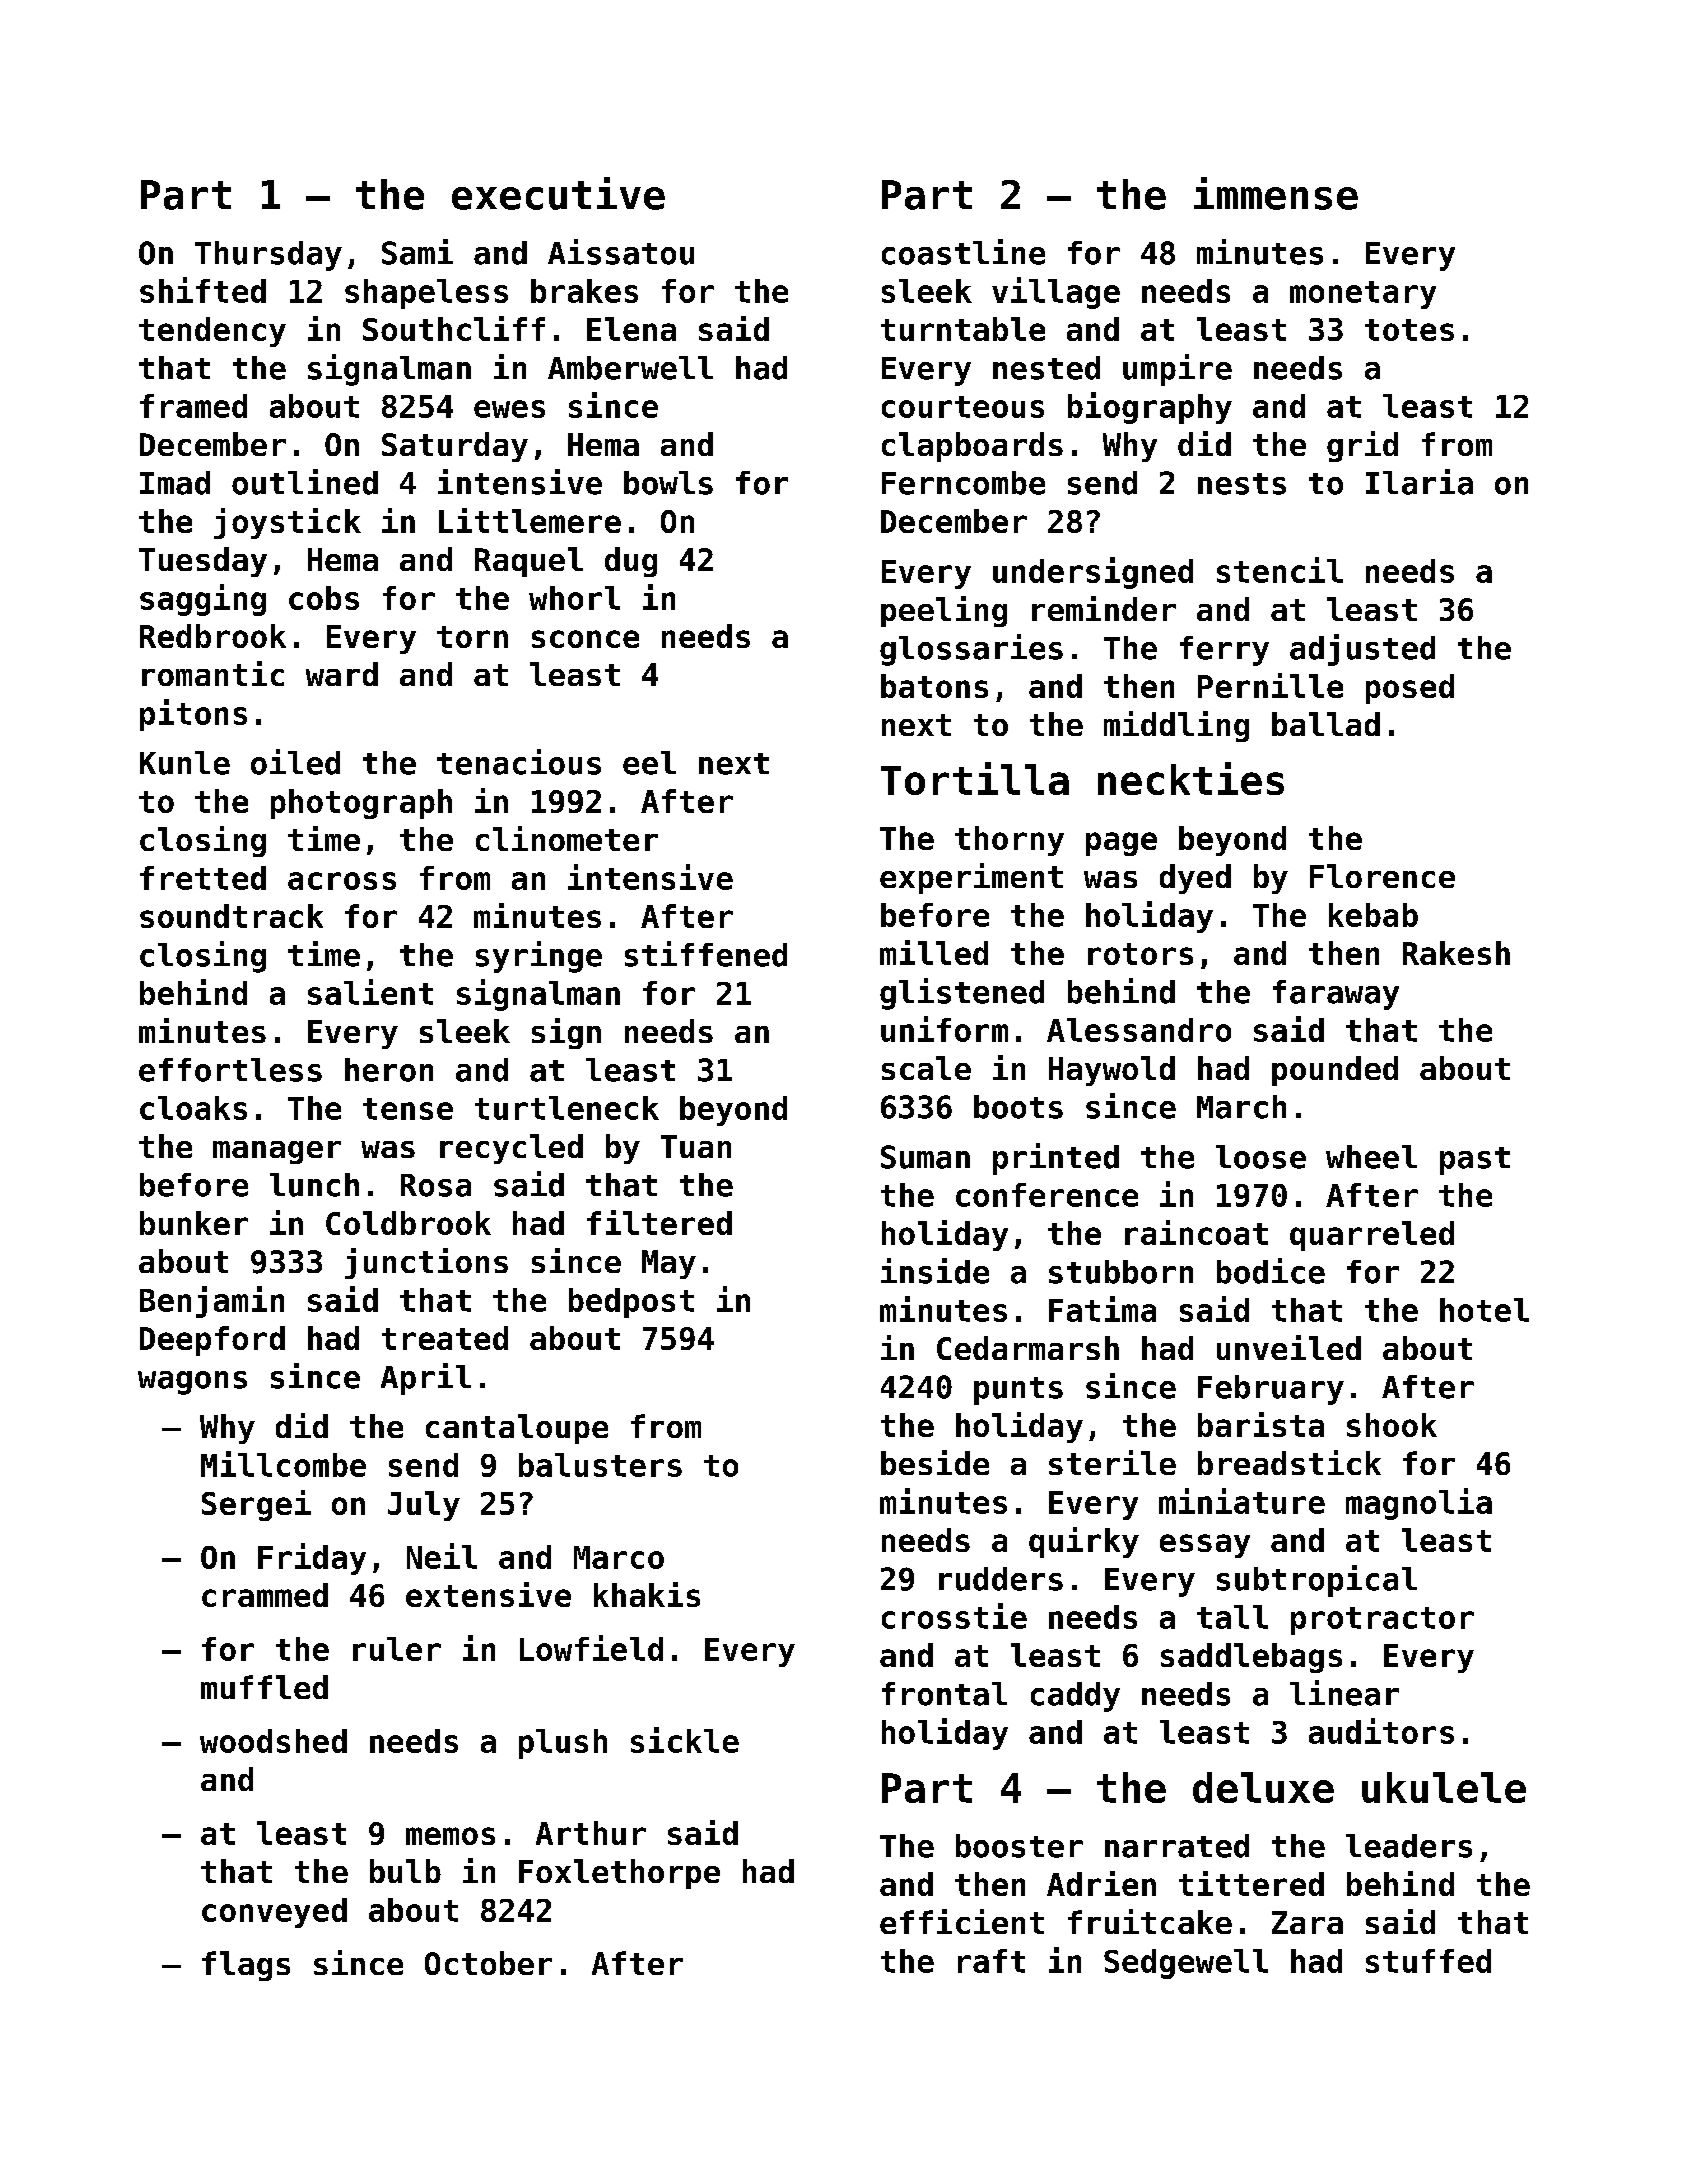 The image size is (1683, 2178). What do you see at coordinates (1276, 193) in the document?
I see `immense` at bounding box center [1276, 193].
